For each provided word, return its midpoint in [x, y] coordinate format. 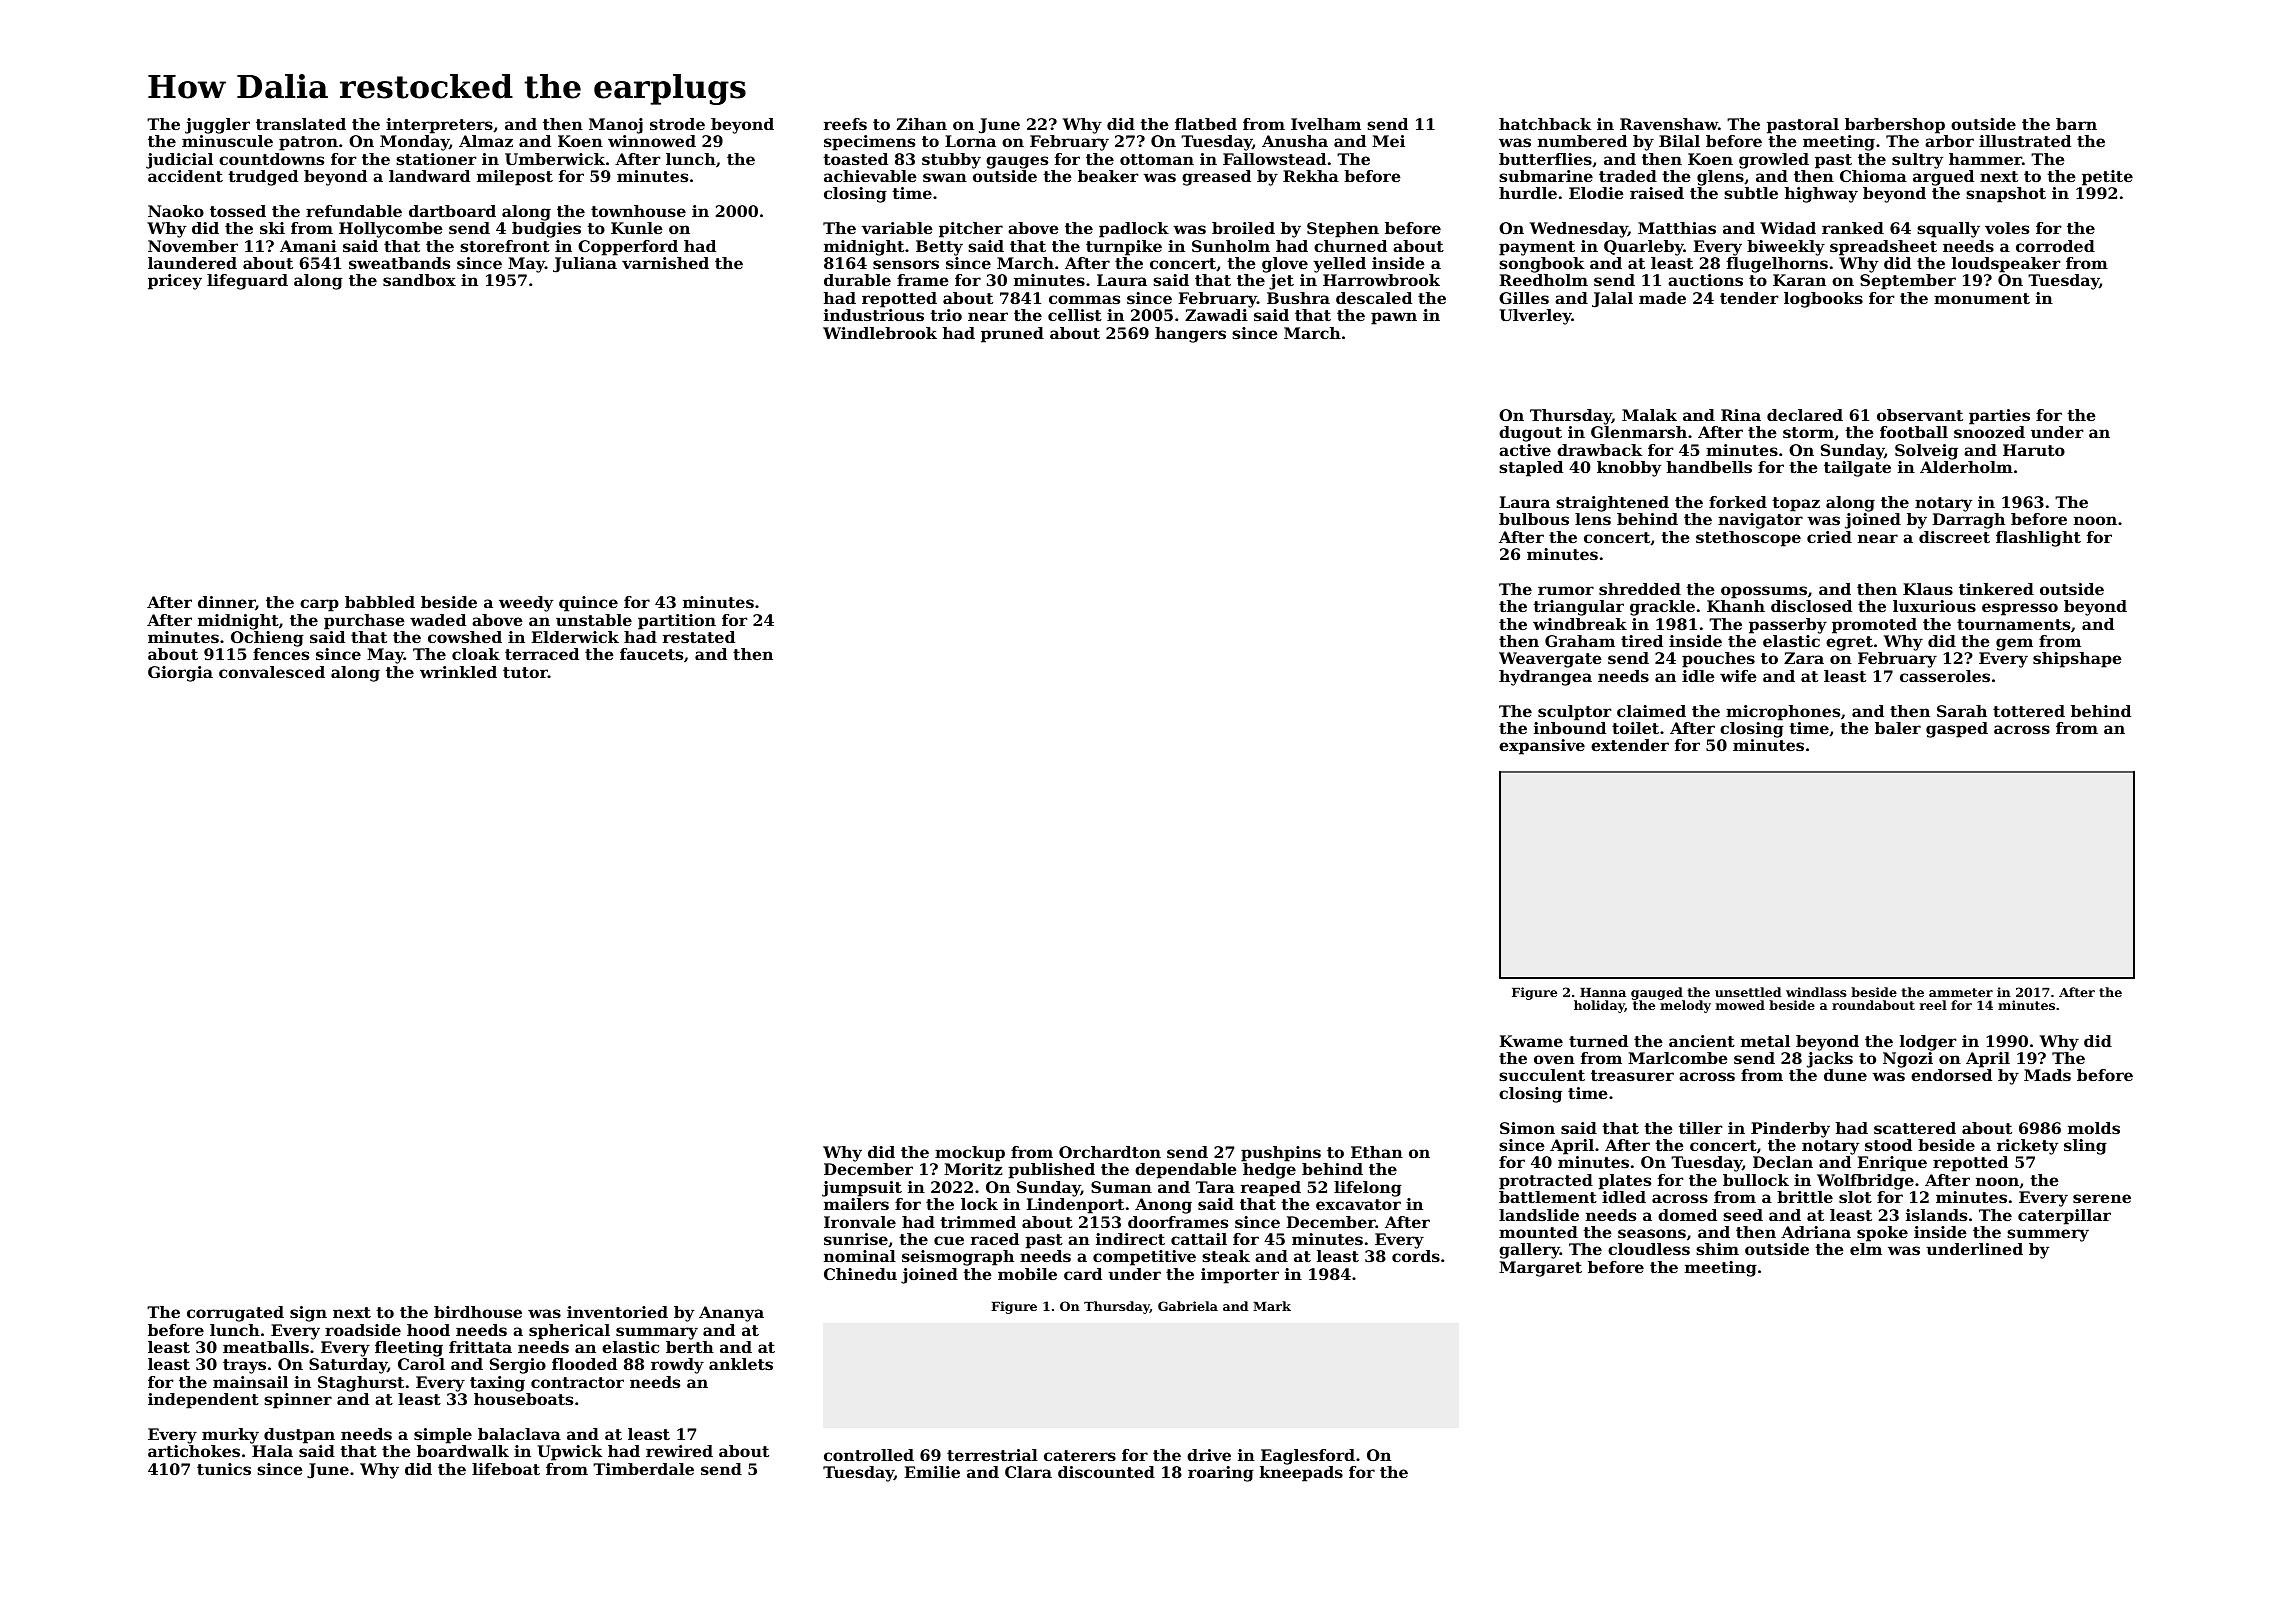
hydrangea [1545, 678]
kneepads [1301, 1474]
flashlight [2038, 539]
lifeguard [247, 282]
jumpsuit [862, 1189]
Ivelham [1326, 124]
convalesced [272, 672]
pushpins [1281, 1154]
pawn [1394, 318]
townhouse [638, 211]
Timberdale [643, 1469]
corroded [2055, 246]
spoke [1882, 1234]
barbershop [1895, 126]
